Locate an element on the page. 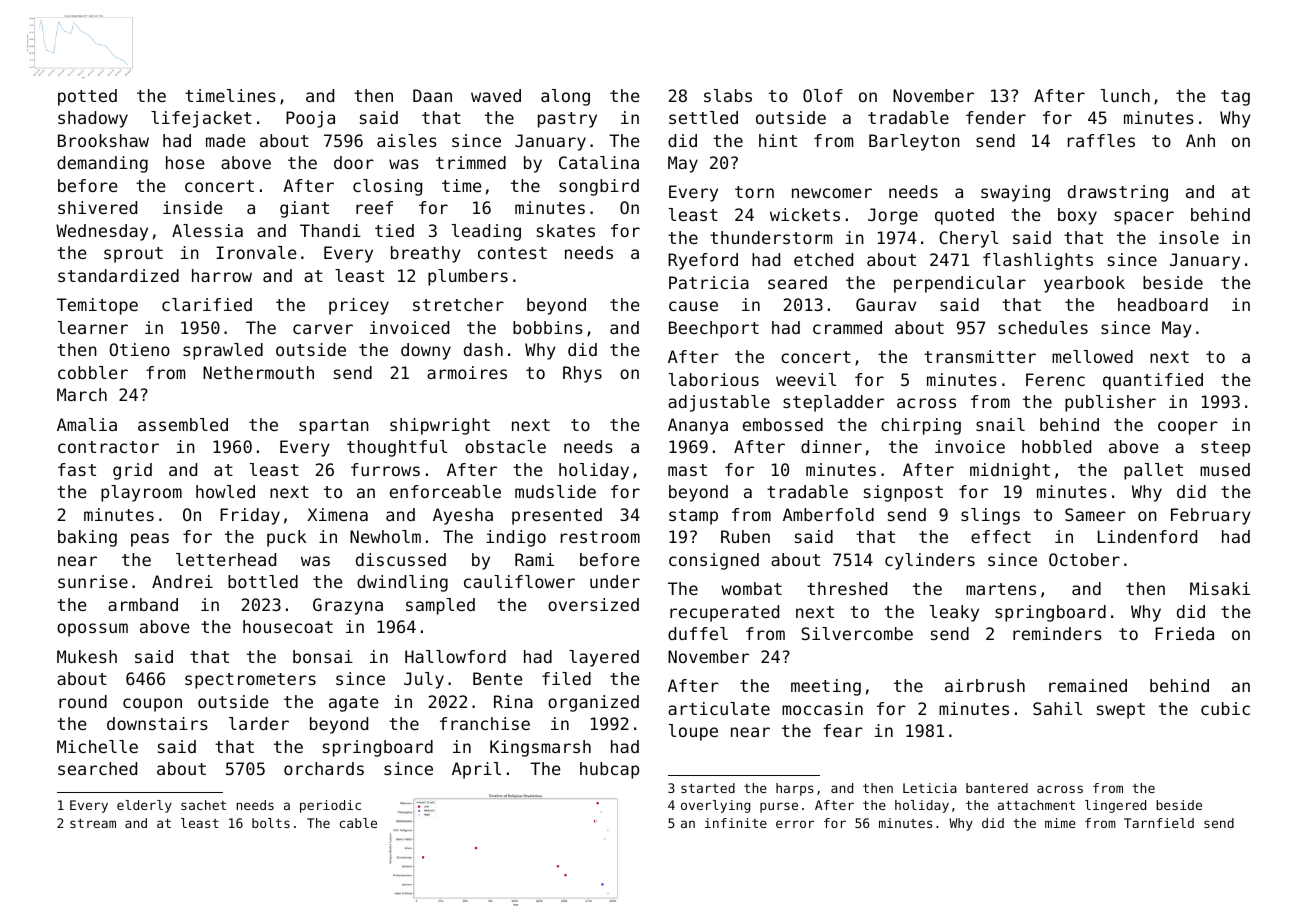 The height and width of the page is (924, 1308). elderly is located at coordinates (144, 806).
